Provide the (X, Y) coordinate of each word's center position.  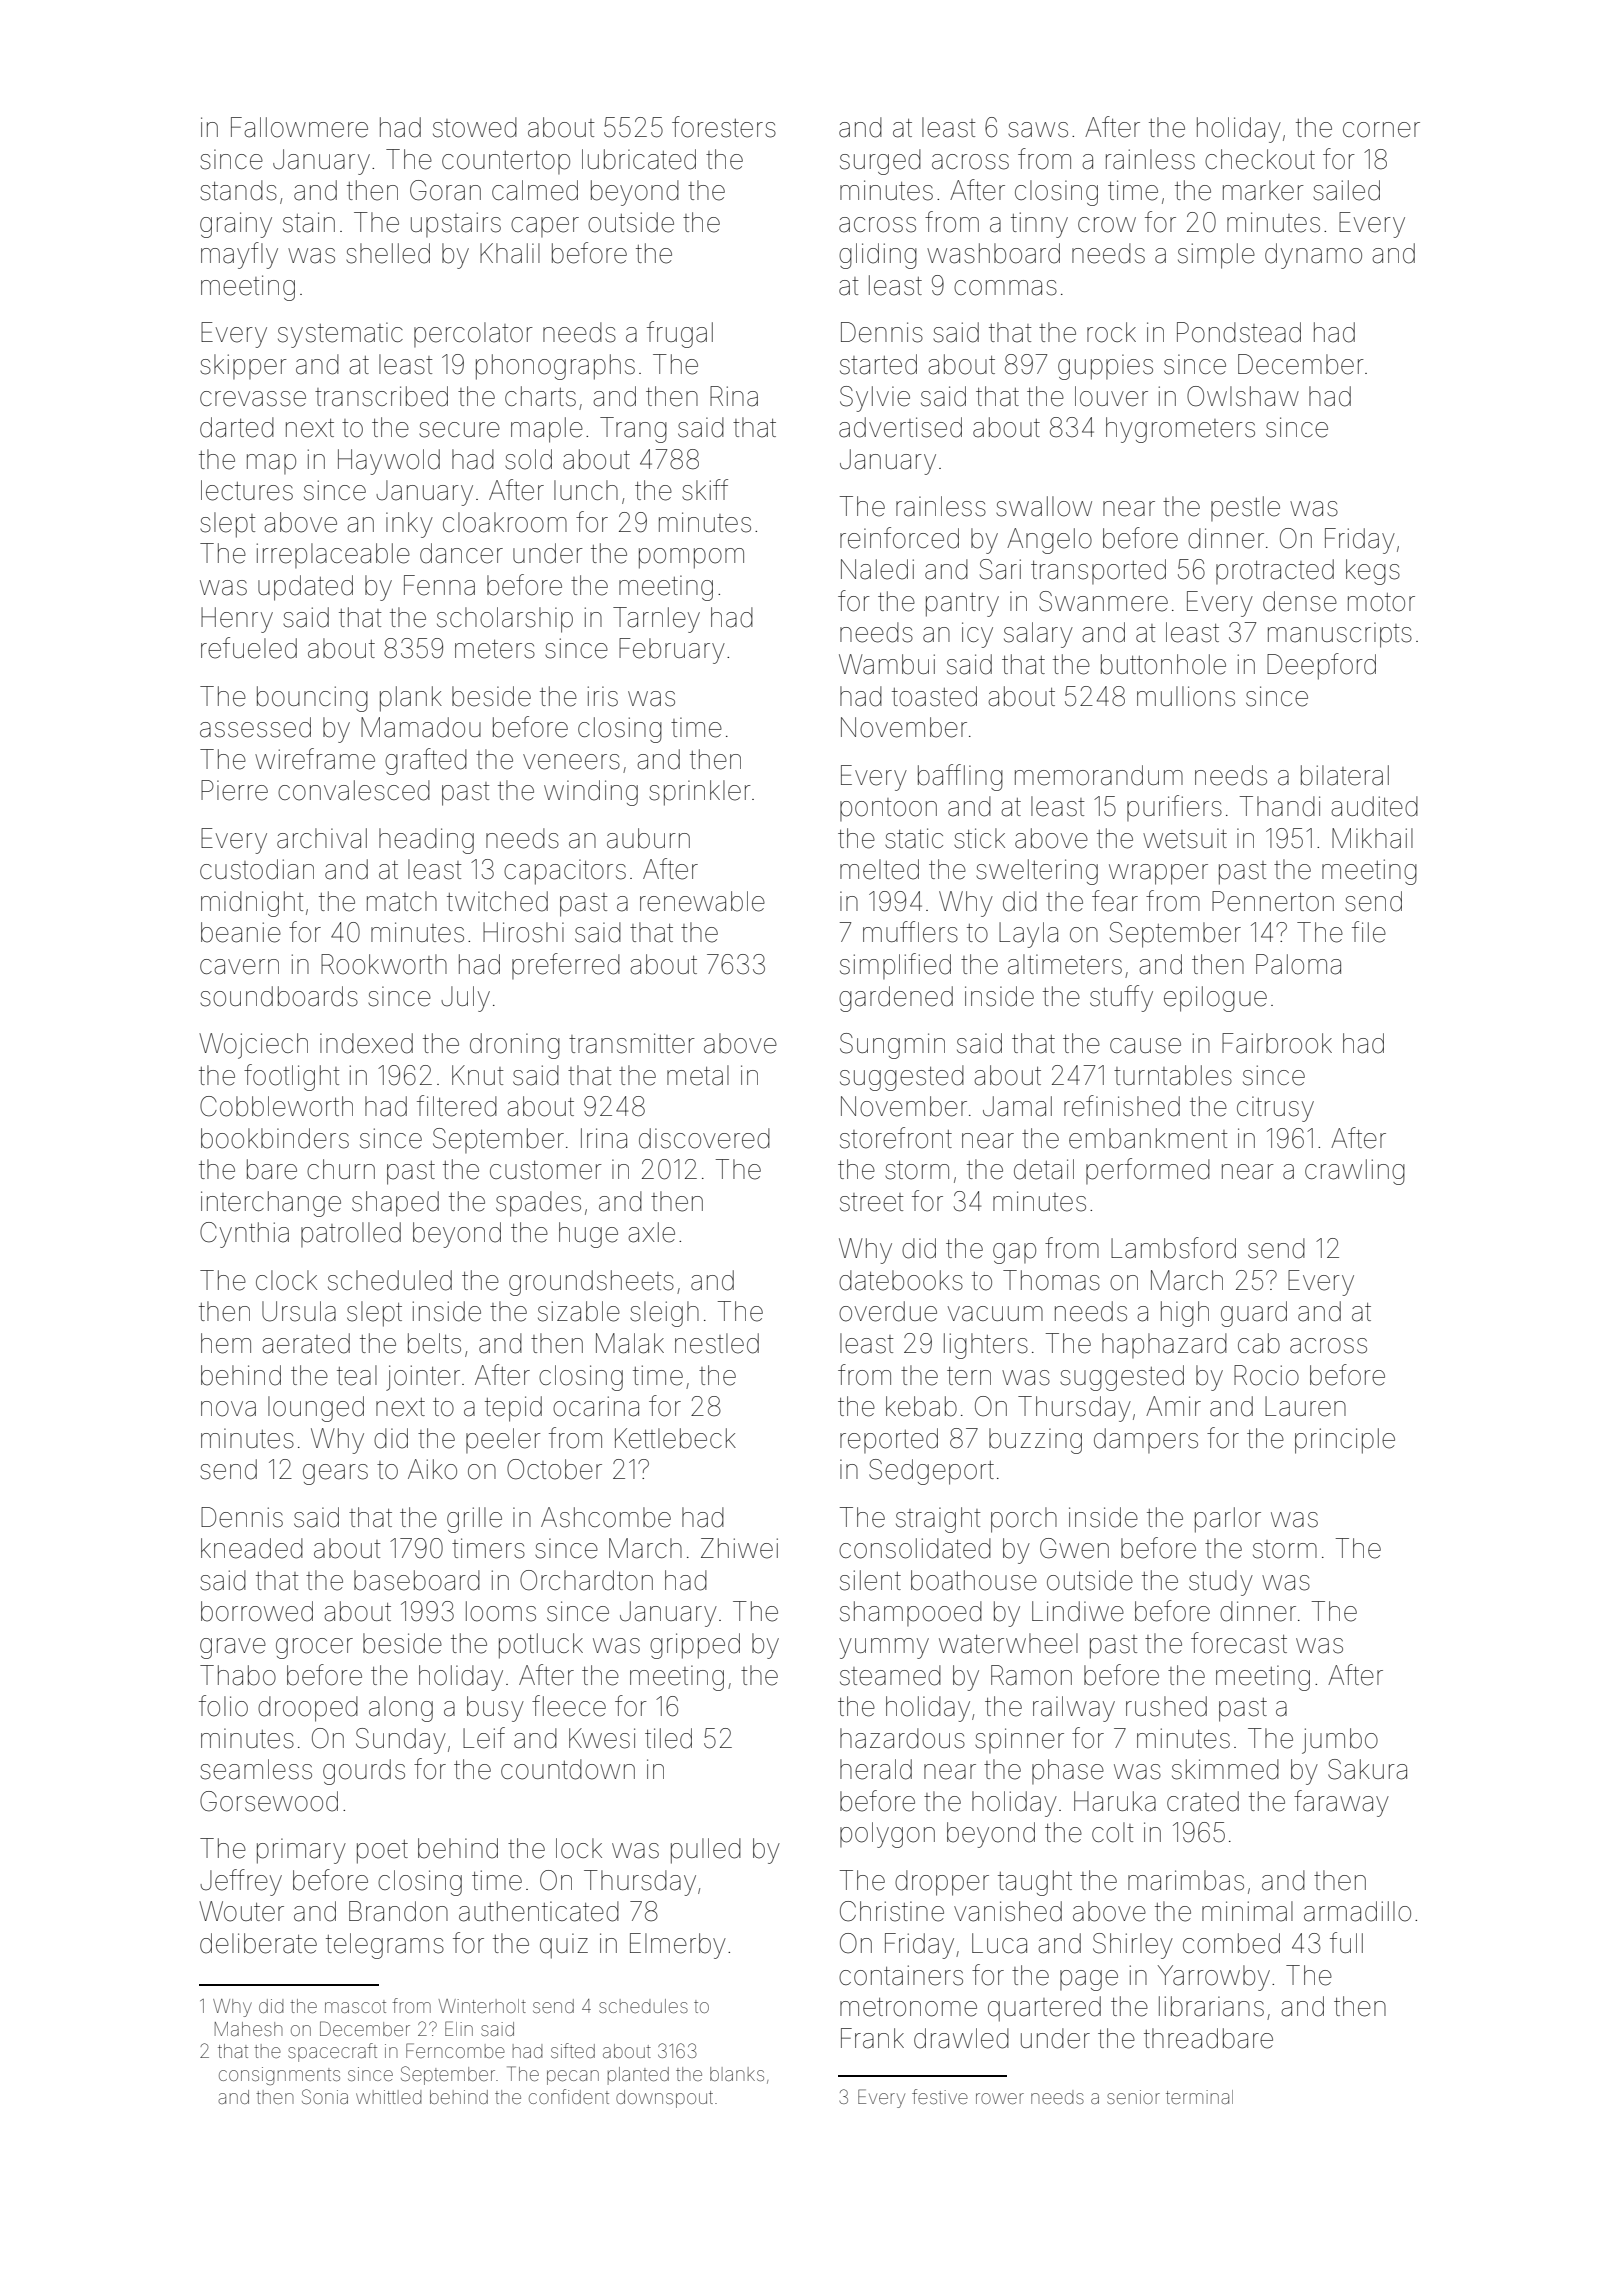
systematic (340, 335)
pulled (706, 1851)
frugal (680, 334)
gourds (364, 1772)
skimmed (1225, 1769)
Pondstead (1239, 332)
